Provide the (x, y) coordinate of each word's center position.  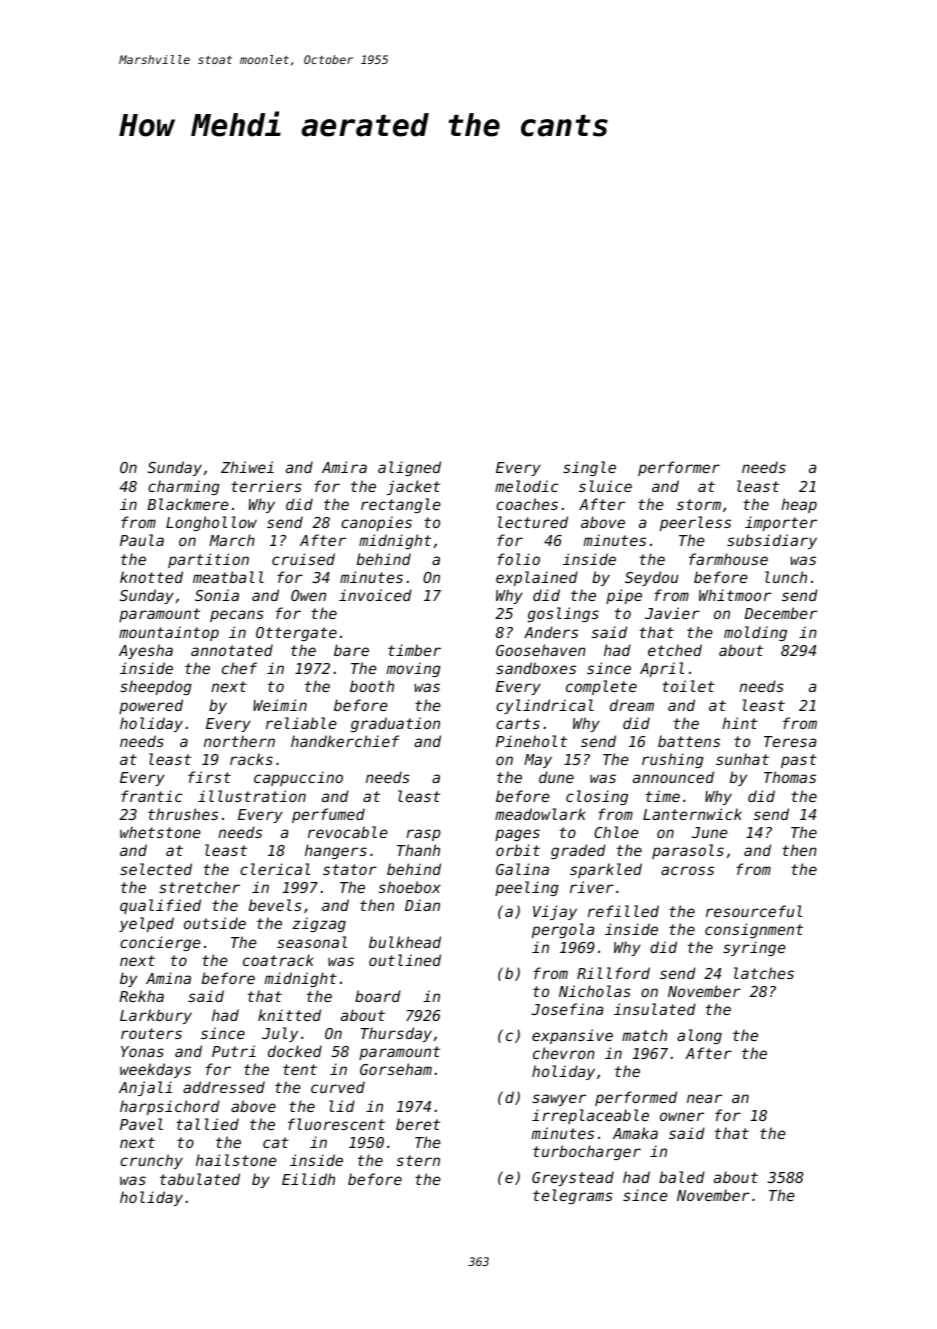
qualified (160, 906)
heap (799, 505)
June (710, 832)
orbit (518, 850)
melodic (527, 486)
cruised (303, 559)
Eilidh (308, 1179)
